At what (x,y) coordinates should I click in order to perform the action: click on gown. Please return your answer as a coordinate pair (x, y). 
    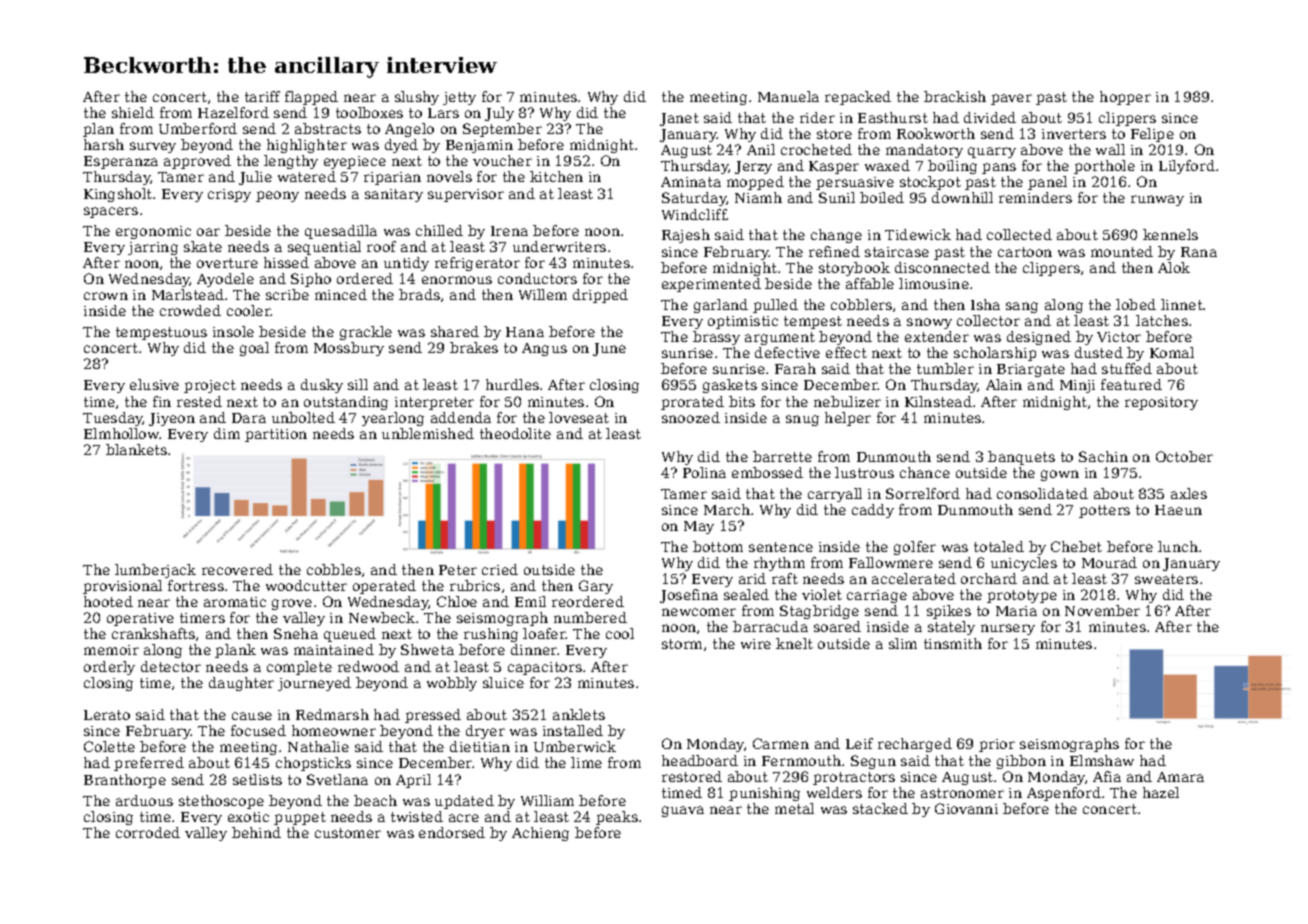
    Looking at the image, I should click on (1060, 475).
